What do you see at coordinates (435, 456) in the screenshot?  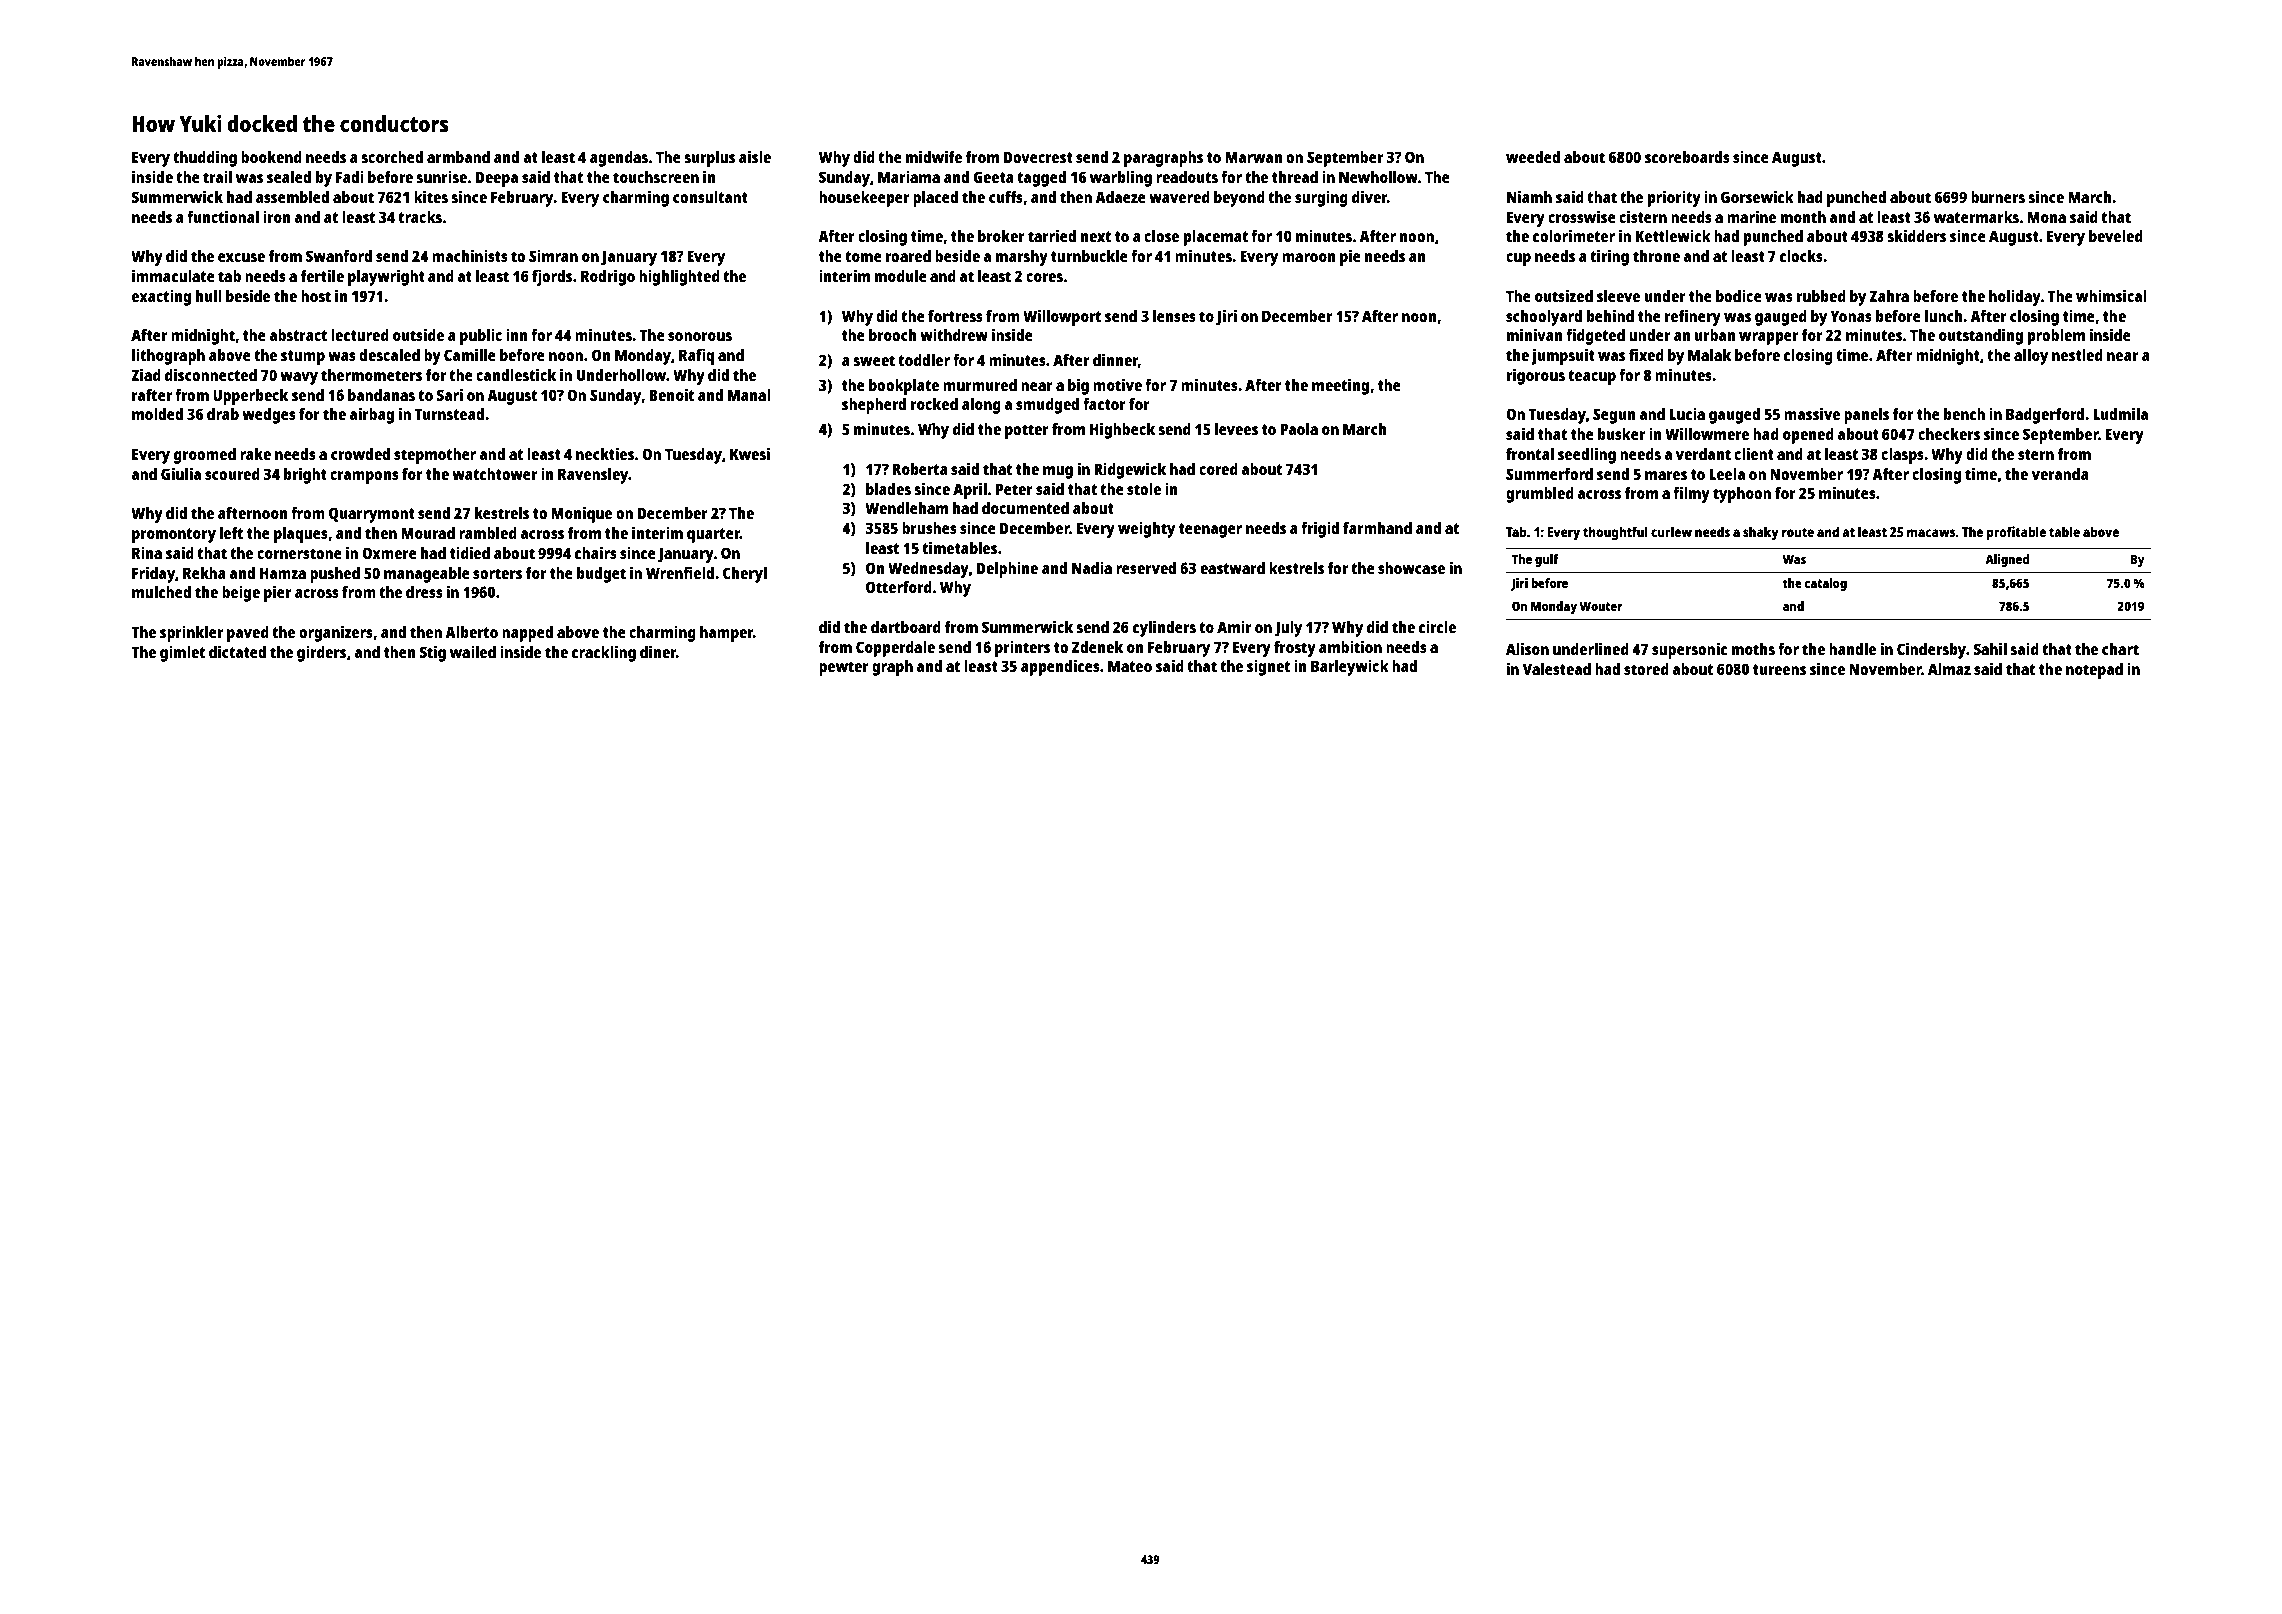 I see `stepmother` at bounding box center [435, 456].
